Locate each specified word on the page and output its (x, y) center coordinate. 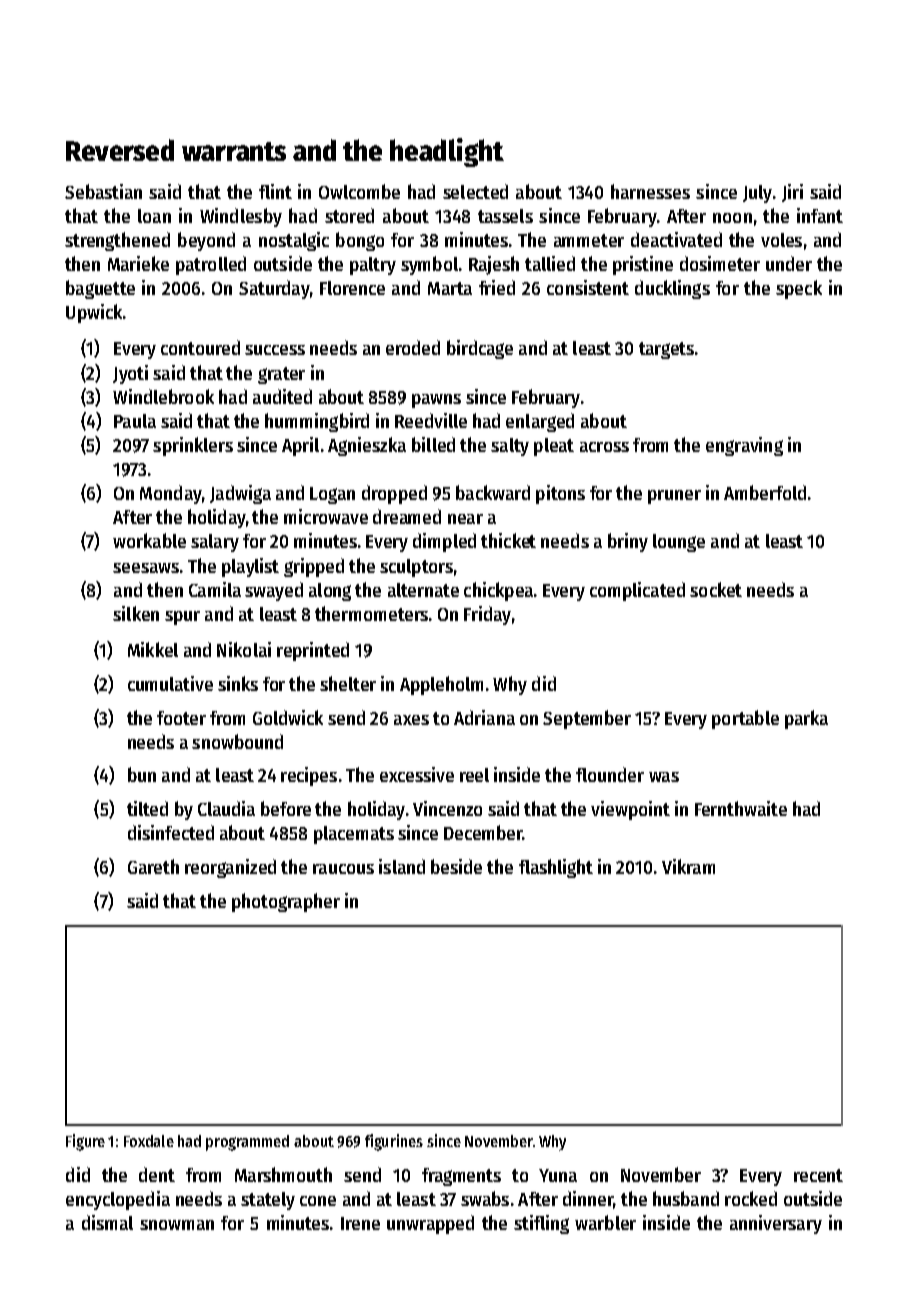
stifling (541, 1224)
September (587, 719)
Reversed (120, 150)
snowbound (237, 741)
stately (268, 1201)
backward (493, 492)
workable (149, 540)
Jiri (792, 193)
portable (745, 719)
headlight (447, 152)
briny (628, 542)
